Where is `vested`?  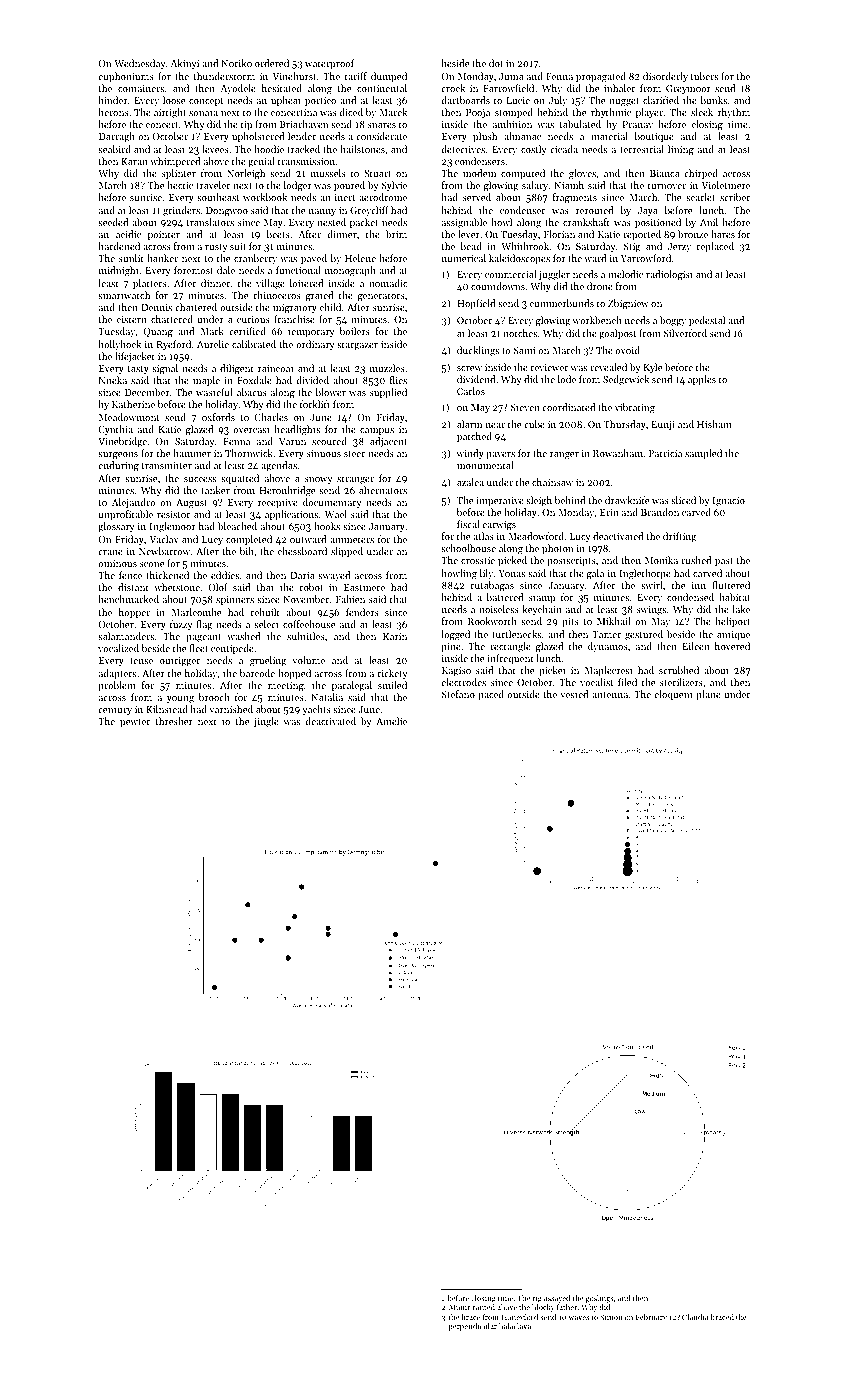 vested is located at coordinates (574, 694).
